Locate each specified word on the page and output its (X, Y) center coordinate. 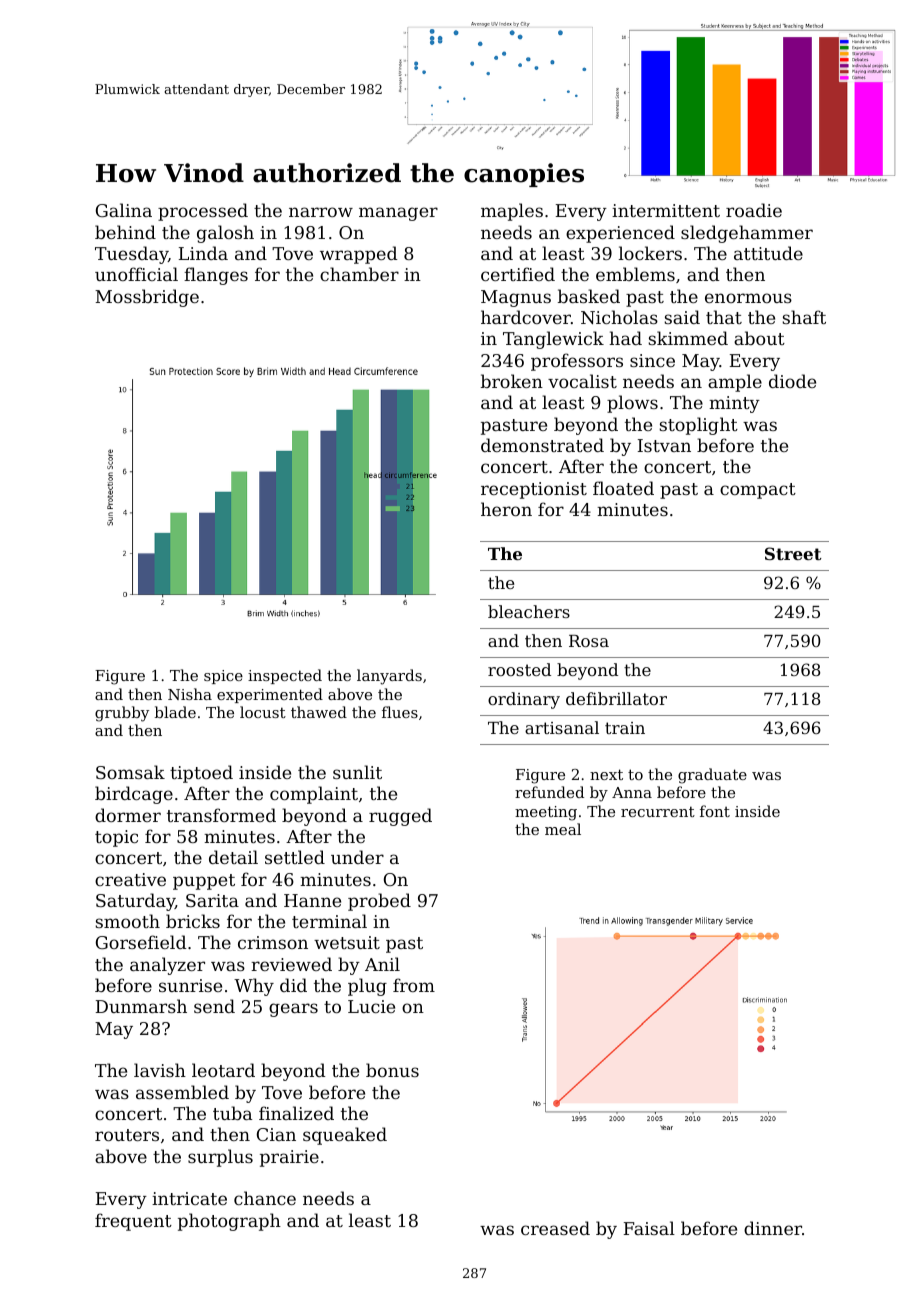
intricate (189, 1198)
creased (555, 1228)
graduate (712, 776)
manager (398, 214)
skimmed (688, 338)
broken (512, 381)
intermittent (666, 210)
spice (223, 677)
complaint (314, 795)
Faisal (649, 1228)
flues (400, 712)
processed (203, 212)
